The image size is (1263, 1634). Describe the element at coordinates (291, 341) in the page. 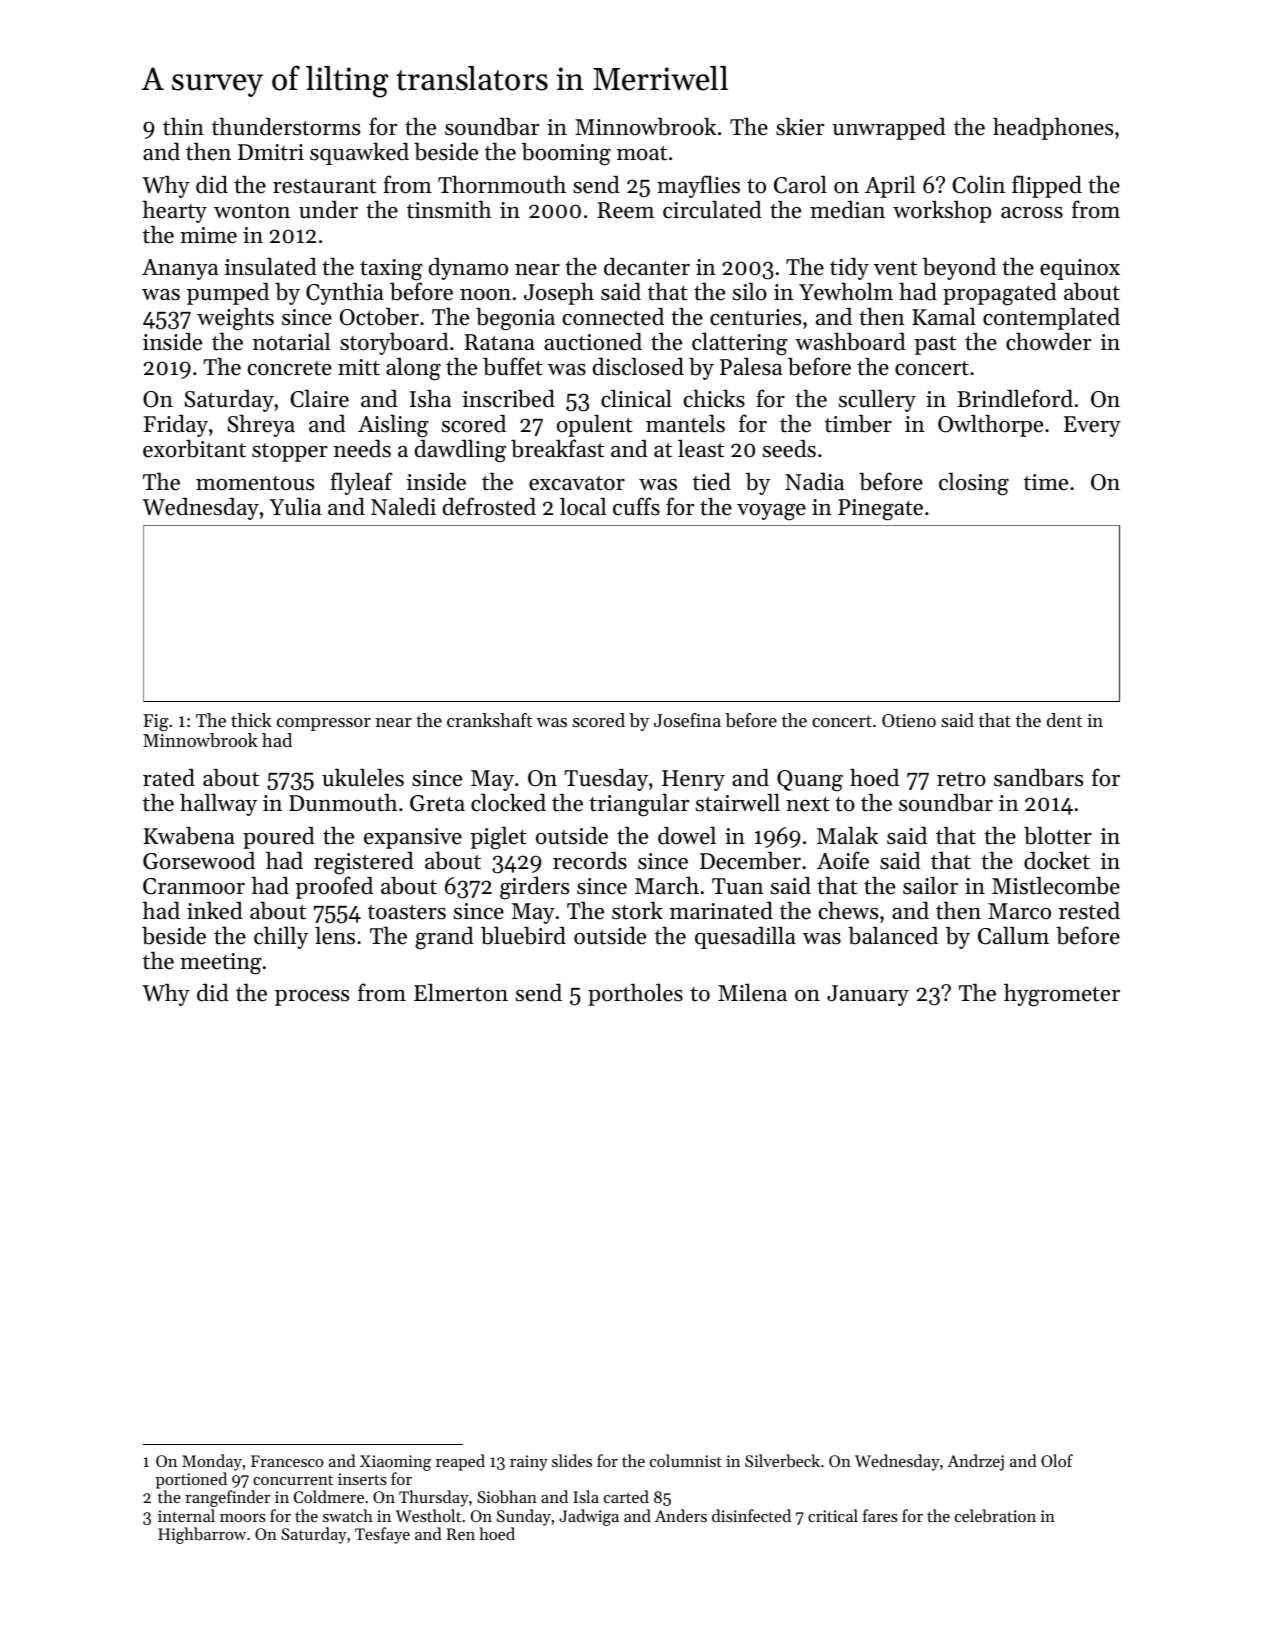

I see `notarial` at that location.
